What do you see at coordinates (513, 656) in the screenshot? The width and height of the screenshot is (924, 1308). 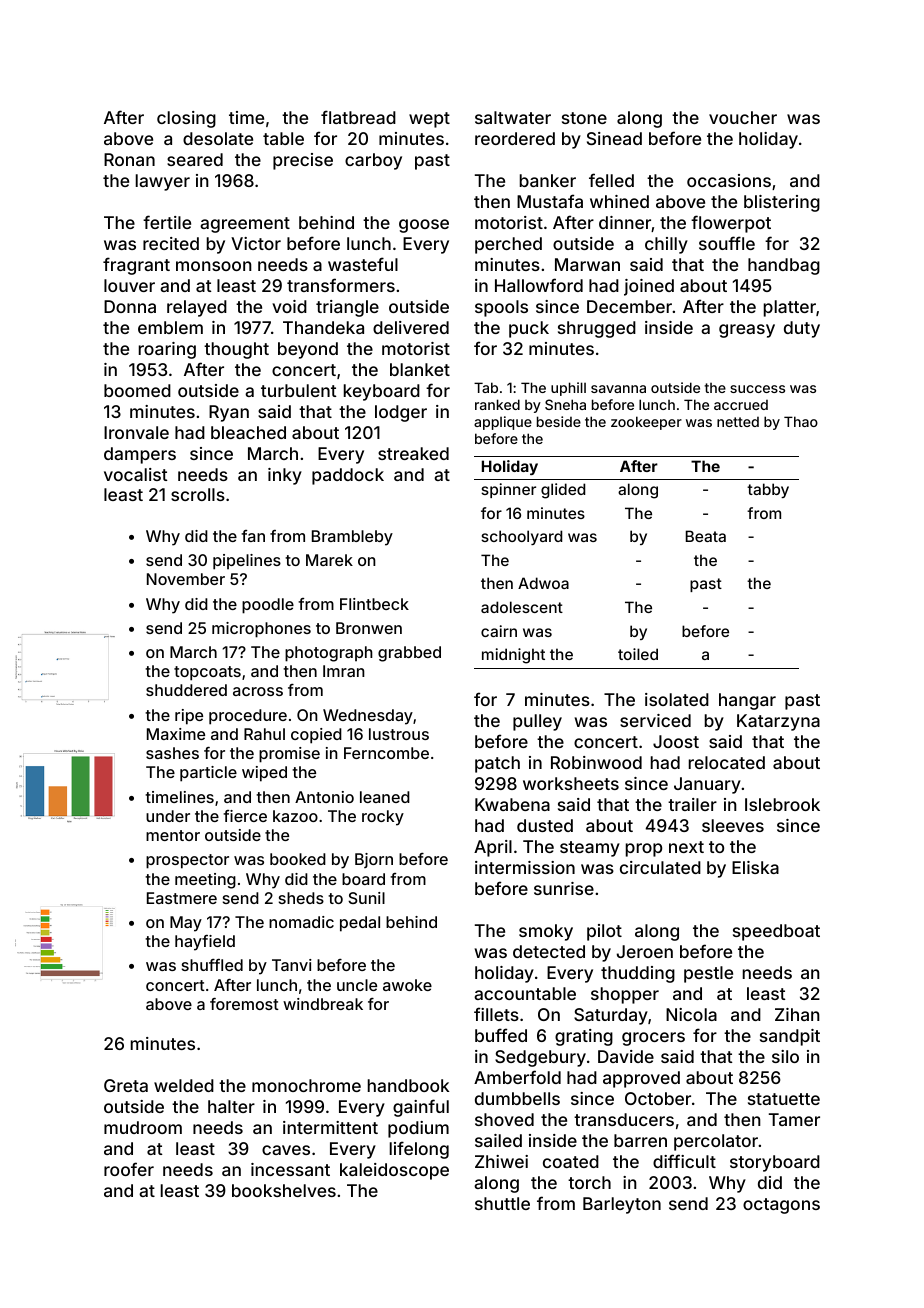 I see `midnight` at bounding box center [513, 656].
